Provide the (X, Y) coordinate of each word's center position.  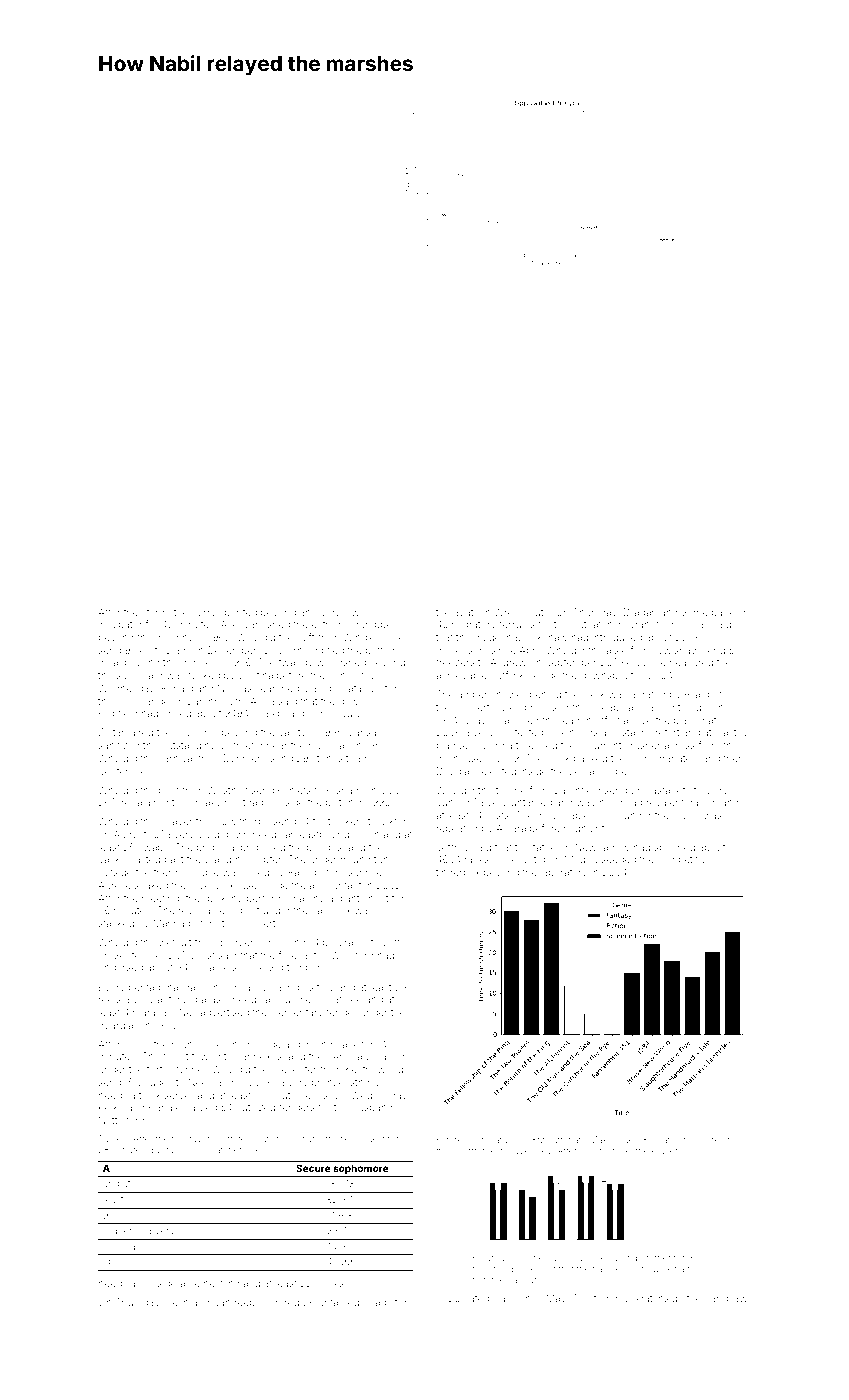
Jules (508, 707)
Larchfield (578, 790)
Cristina (255, 675)
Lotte (394, 942)
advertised (224, 1012)
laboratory (564, 873)
